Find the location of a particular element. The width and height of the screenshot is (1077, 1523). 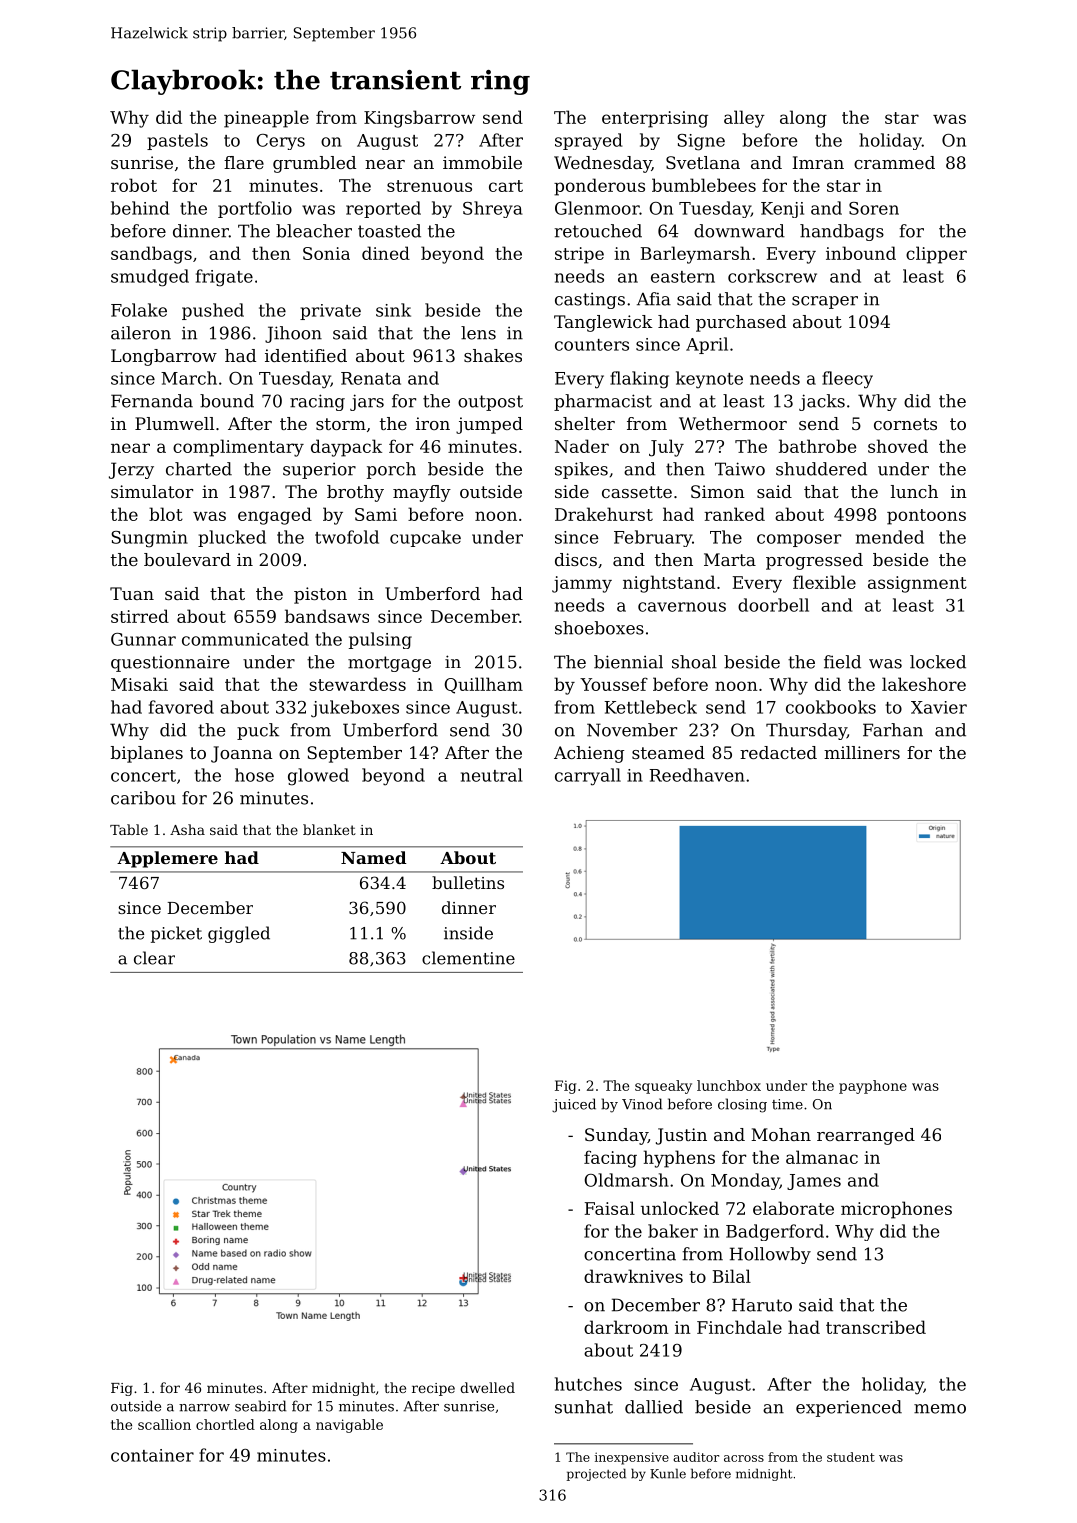

projected is located at coordinates (596, 1474).
